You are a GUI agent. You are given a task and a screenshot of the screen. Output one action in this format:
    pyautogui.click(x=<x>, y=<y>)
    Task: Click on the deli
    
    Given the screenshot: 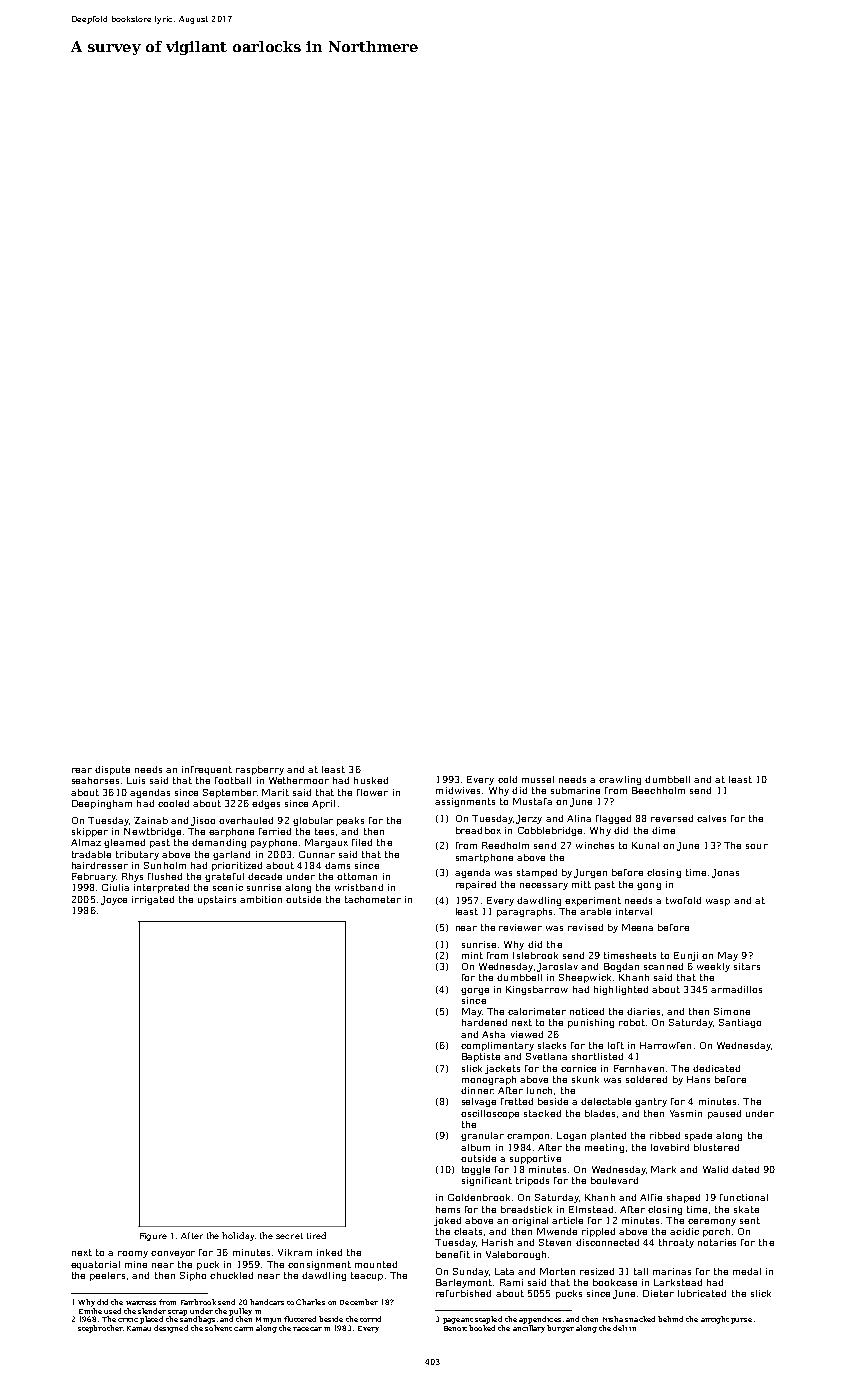 What is the action you would take?
    pyautogui.click(x=620, y=1328)
